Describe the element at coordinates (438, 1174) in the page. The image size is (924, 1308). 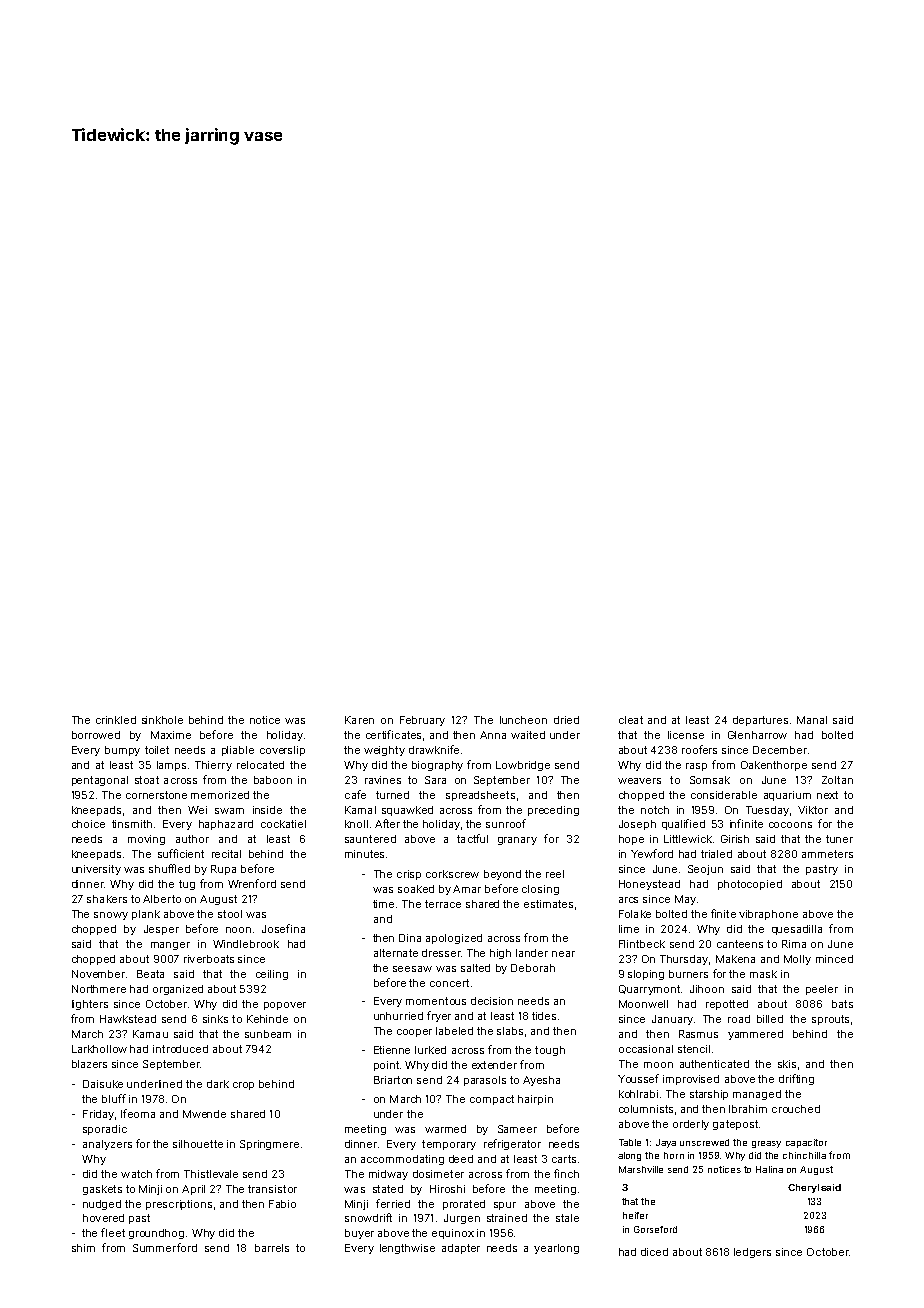
I see `dosimeter` at that location.
